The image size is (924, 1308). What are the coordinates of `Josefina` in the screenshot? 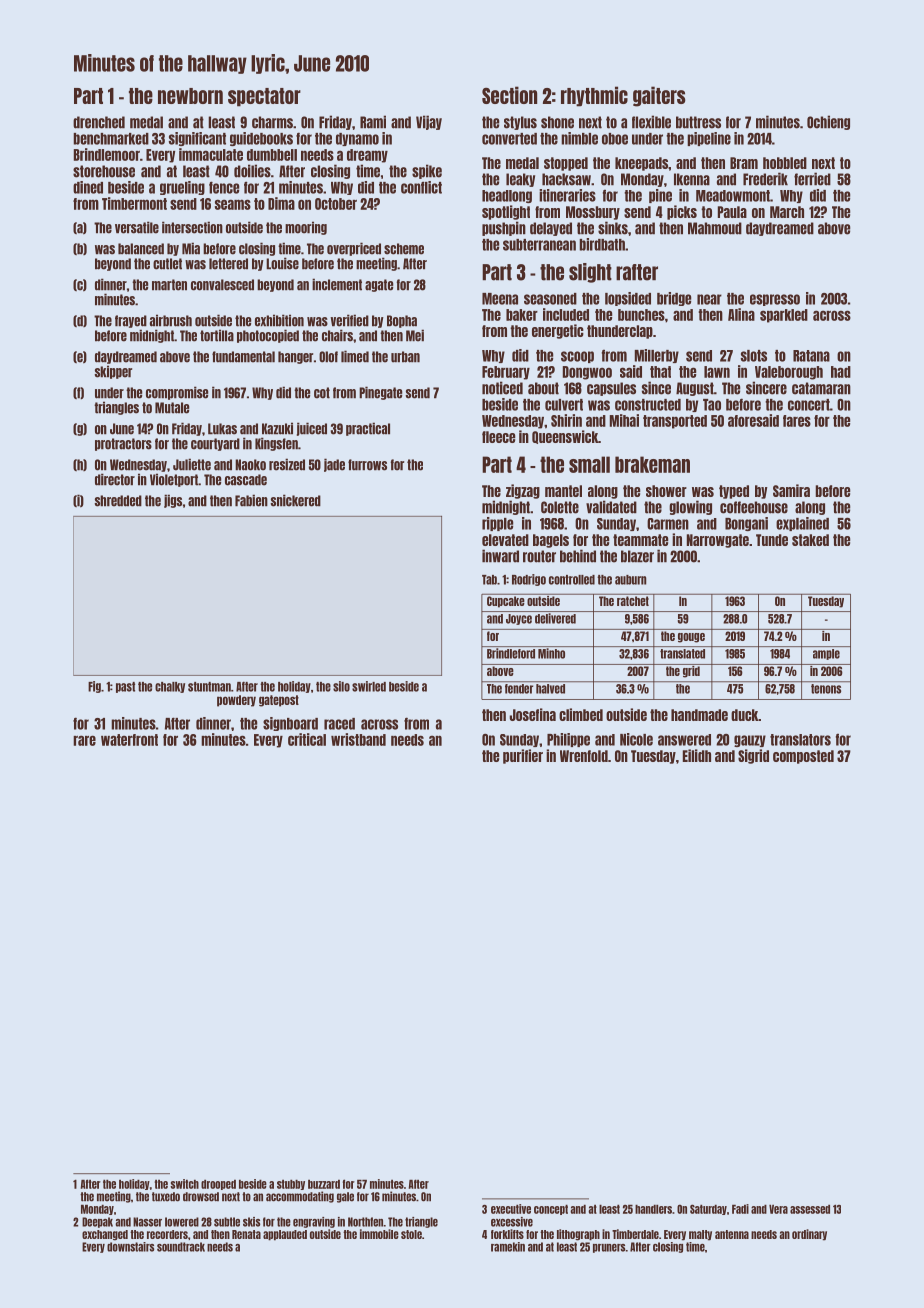 It's located at (533, 714).
